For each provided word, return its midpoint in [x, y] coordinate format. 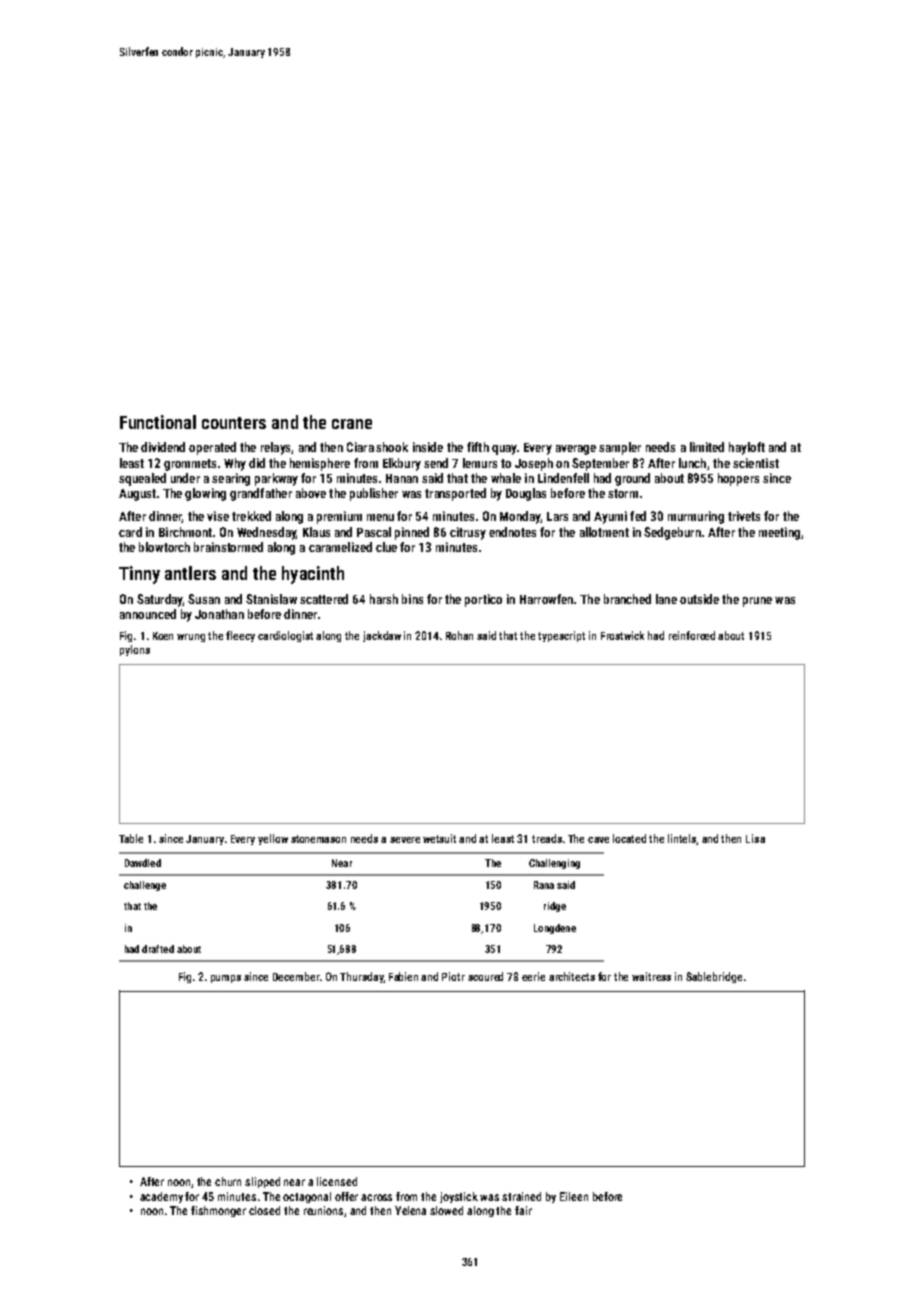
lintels [682, 839]
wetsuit [439, 838]
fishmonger [218, 1211]
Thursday [361, 977]
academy [161, 1197]
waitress [651, 976]
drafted [158, 949]
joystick [459, 1197]
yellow [273, 839]
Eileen [574, 1196]
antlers [190, 573]
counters [234, 423]
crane [352, 424]
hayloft [747, 448]
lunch [692, 463]
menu [380, 517]
